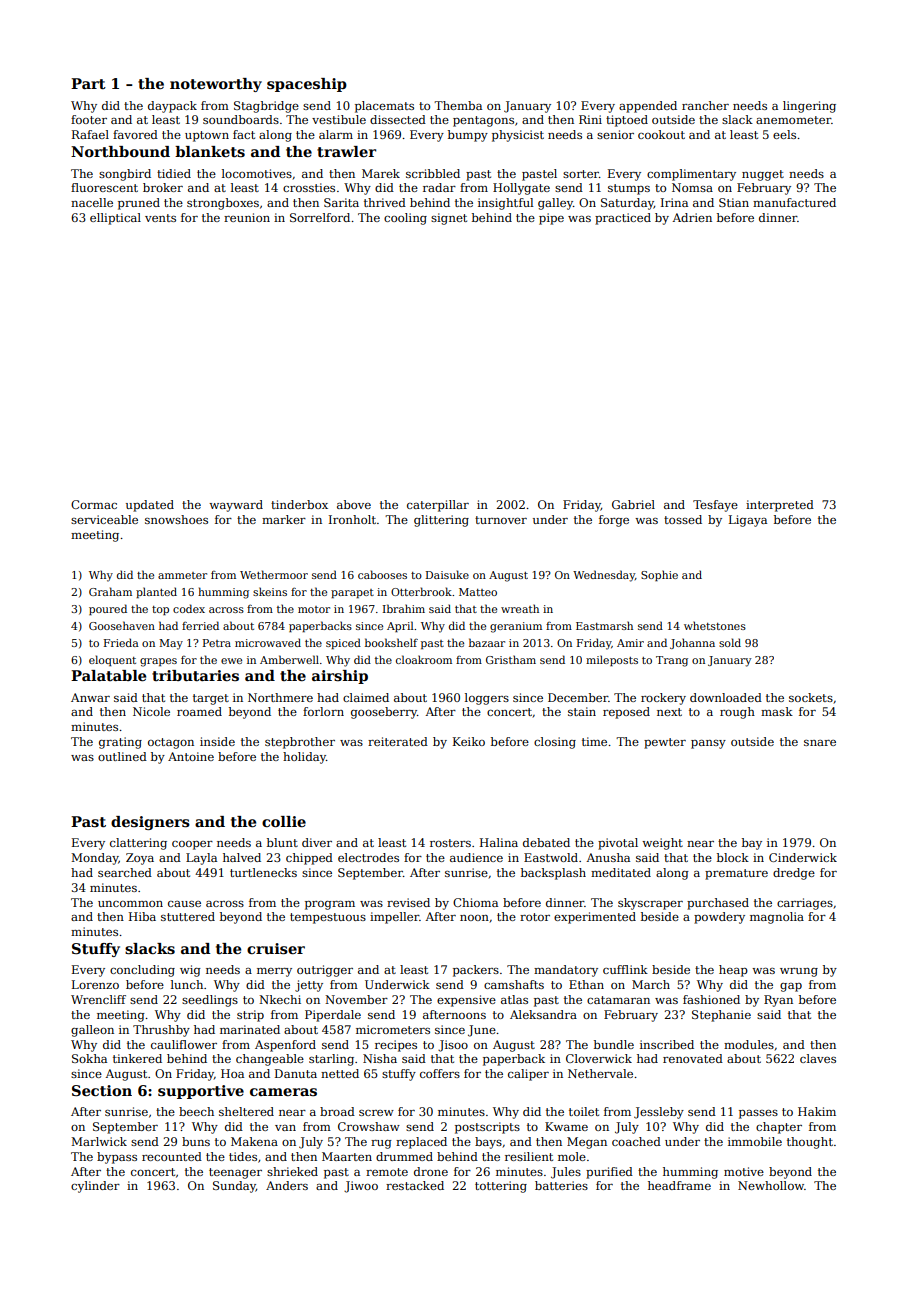 The height and width of the screenshot is (1316, 908). I want to click on renovated, so click(693, 1058).
